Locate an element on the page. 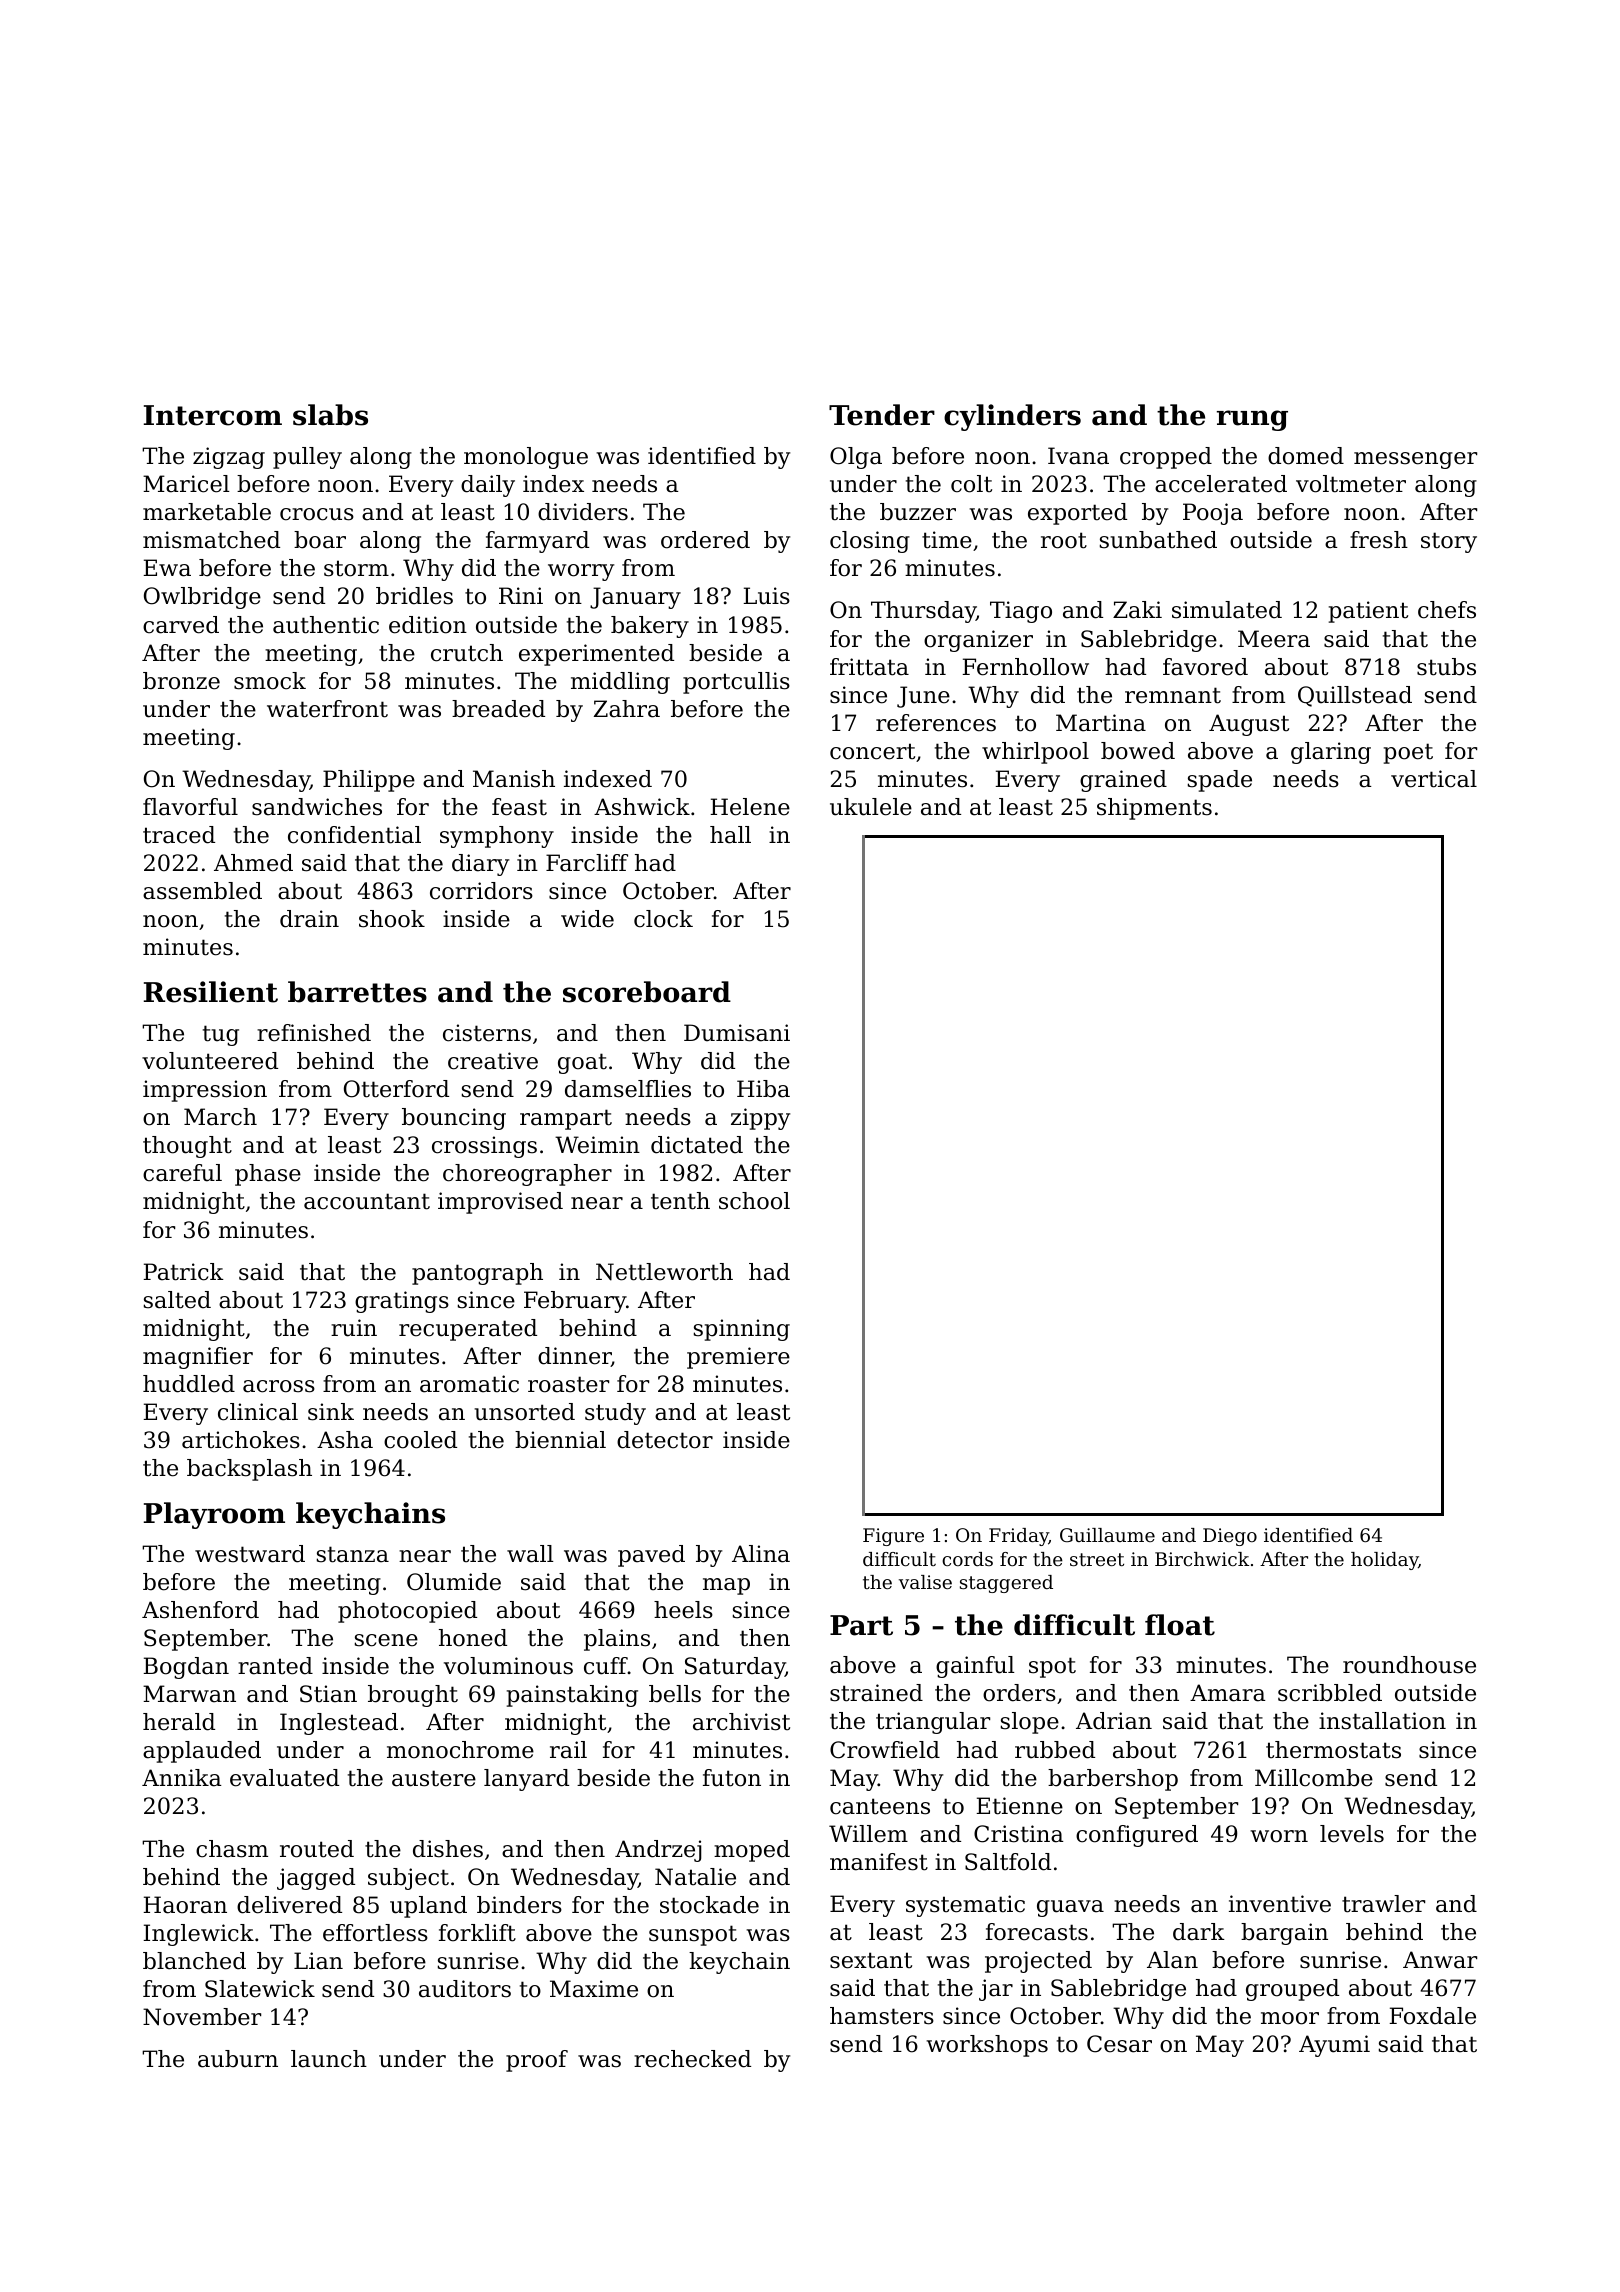  Dumisani is located at coordinates (737, 1033).
